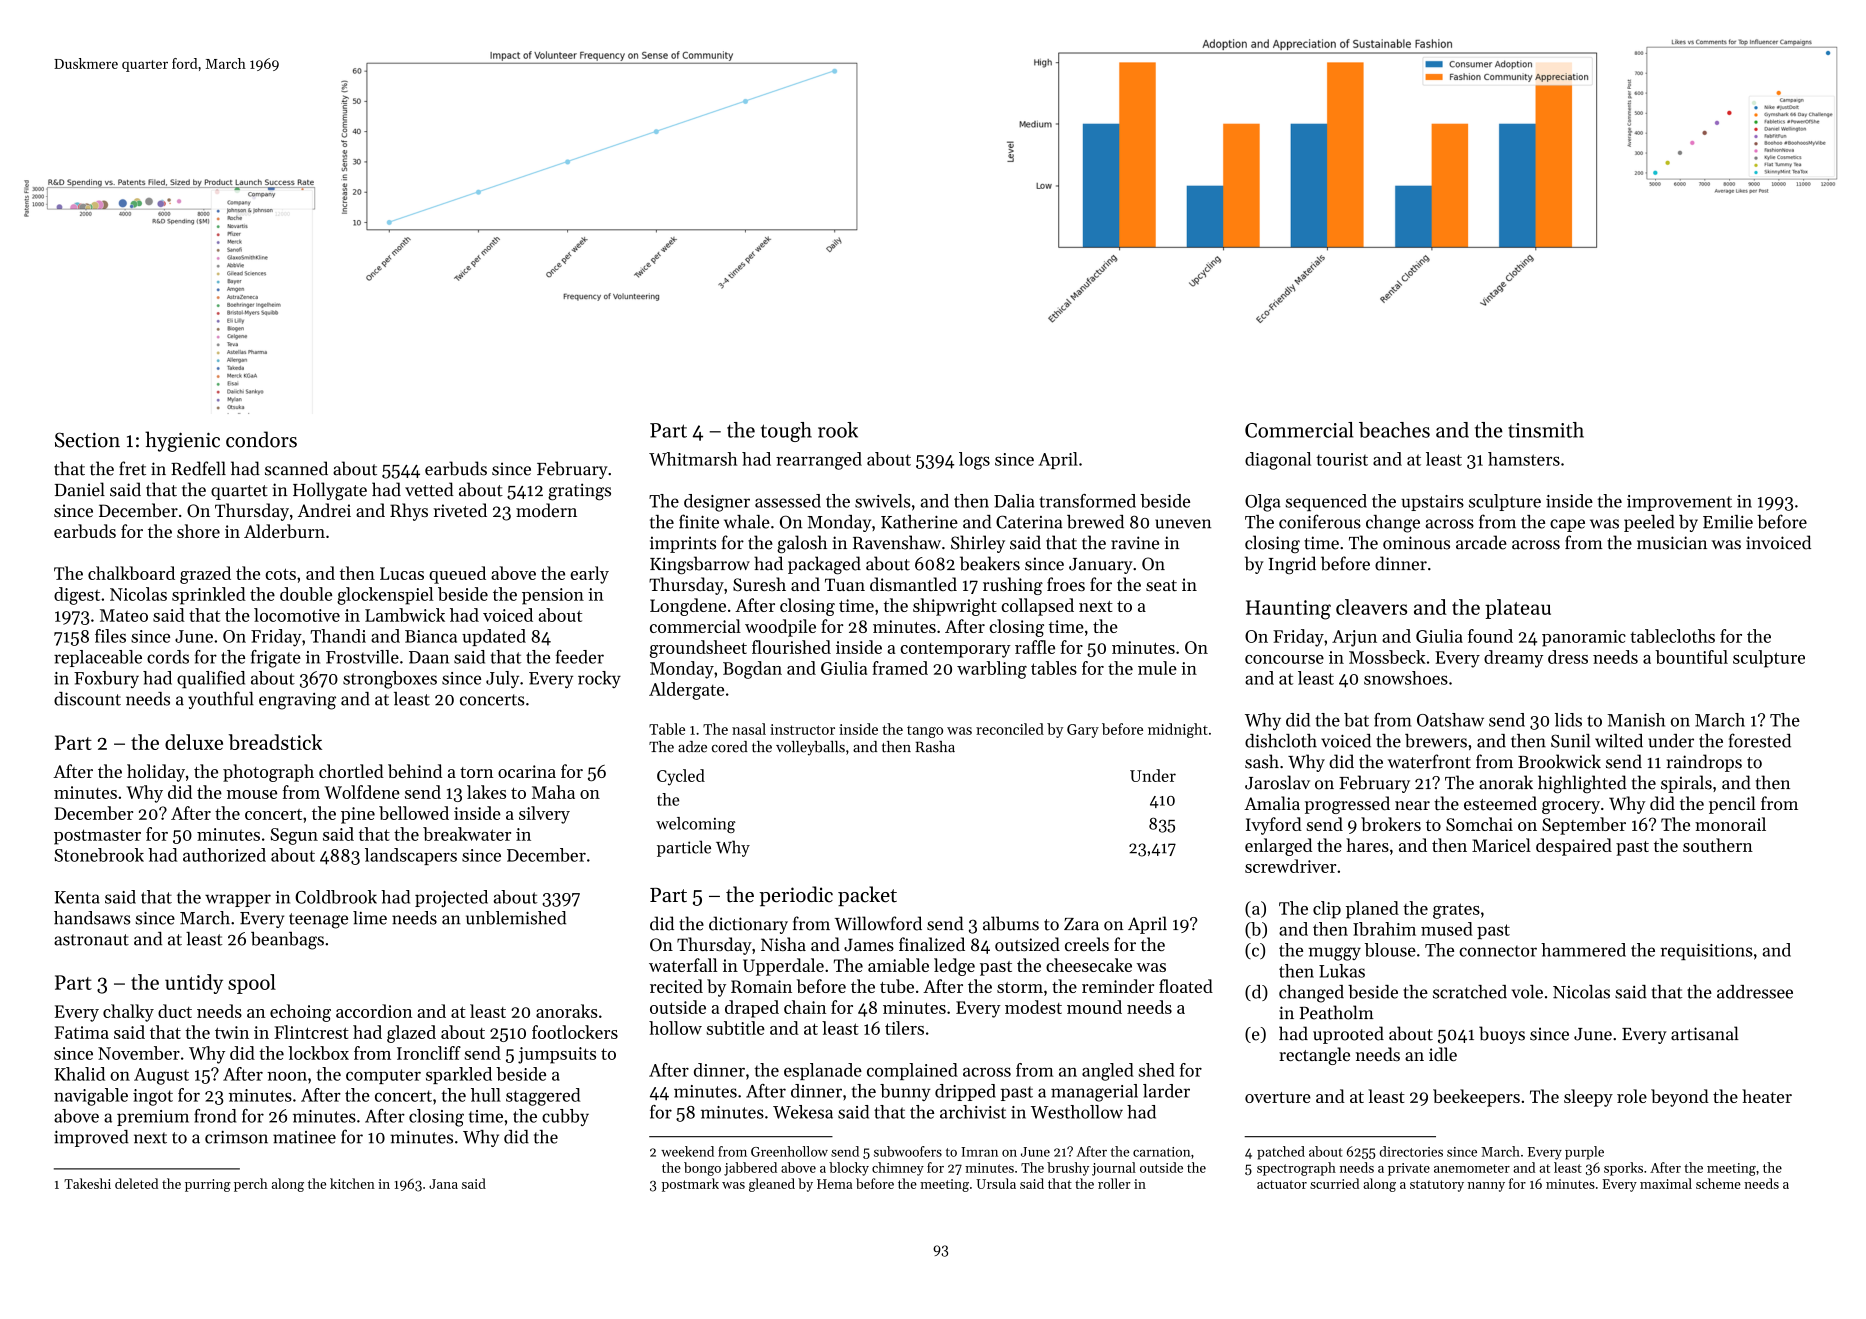  I want to click on tough, so click(786, 432).
